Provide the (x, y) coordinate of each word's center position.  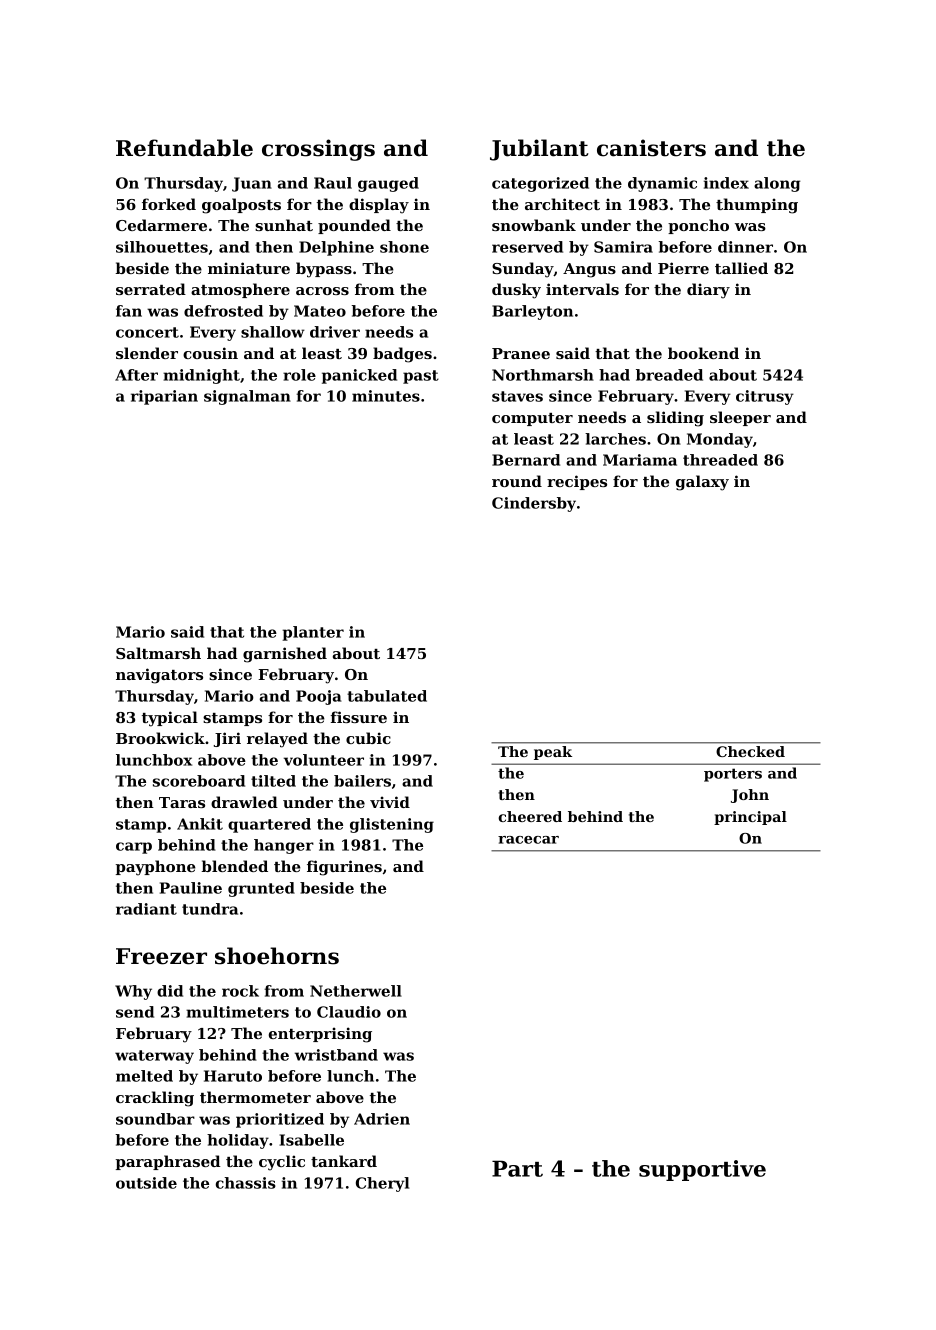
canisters (651, 148)
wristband (336, 1055)
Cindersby (534, 504)
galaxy (702, 483)
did (170, 991)
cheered (530, 816)
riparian (164, 397)
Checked (750, 751)
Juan (252, 184)
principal (750, 818)
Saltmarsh (158, 653)
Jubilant (539, 150)
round (517, 481)
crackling (155, 1099)
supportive (702, 1170)
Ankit (200, 824)
